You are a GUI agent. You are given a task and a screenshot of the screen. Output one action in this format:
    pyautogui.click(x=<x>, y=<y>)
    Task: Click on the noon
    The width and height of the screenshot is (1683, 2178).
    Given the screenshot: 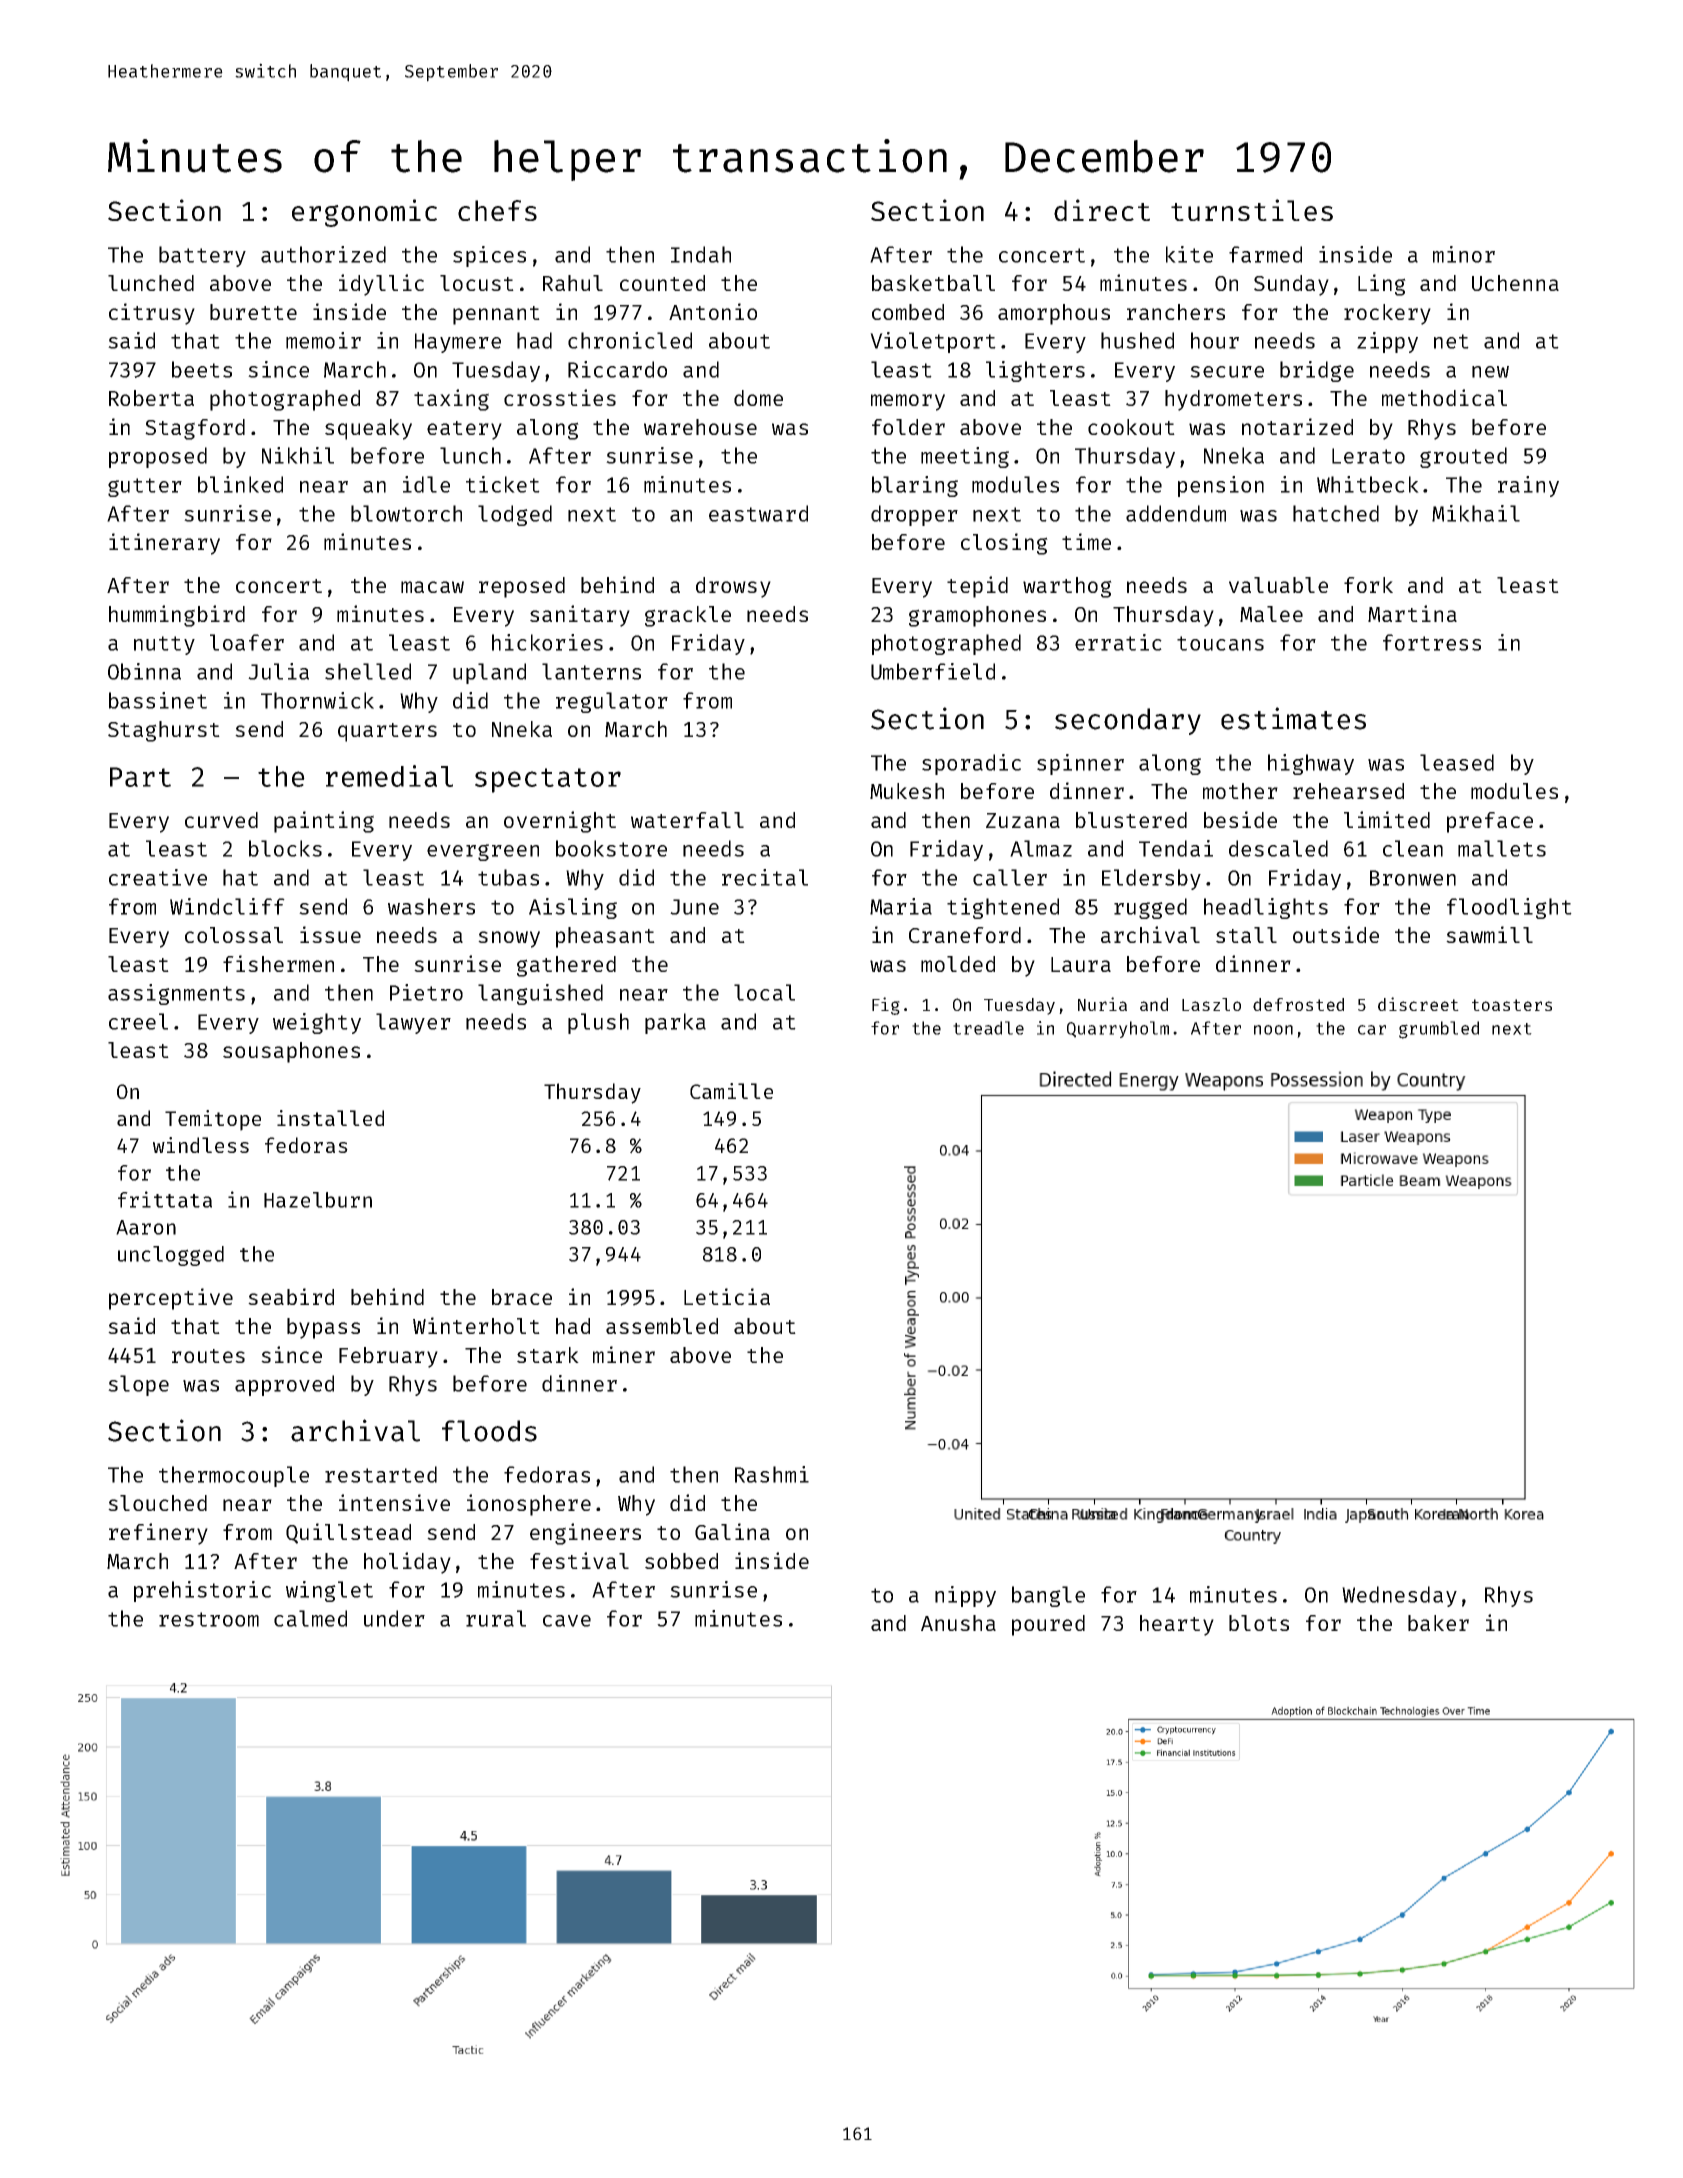 What is the action you would take?
    pyautogui.click(x=1273, y=1030)
